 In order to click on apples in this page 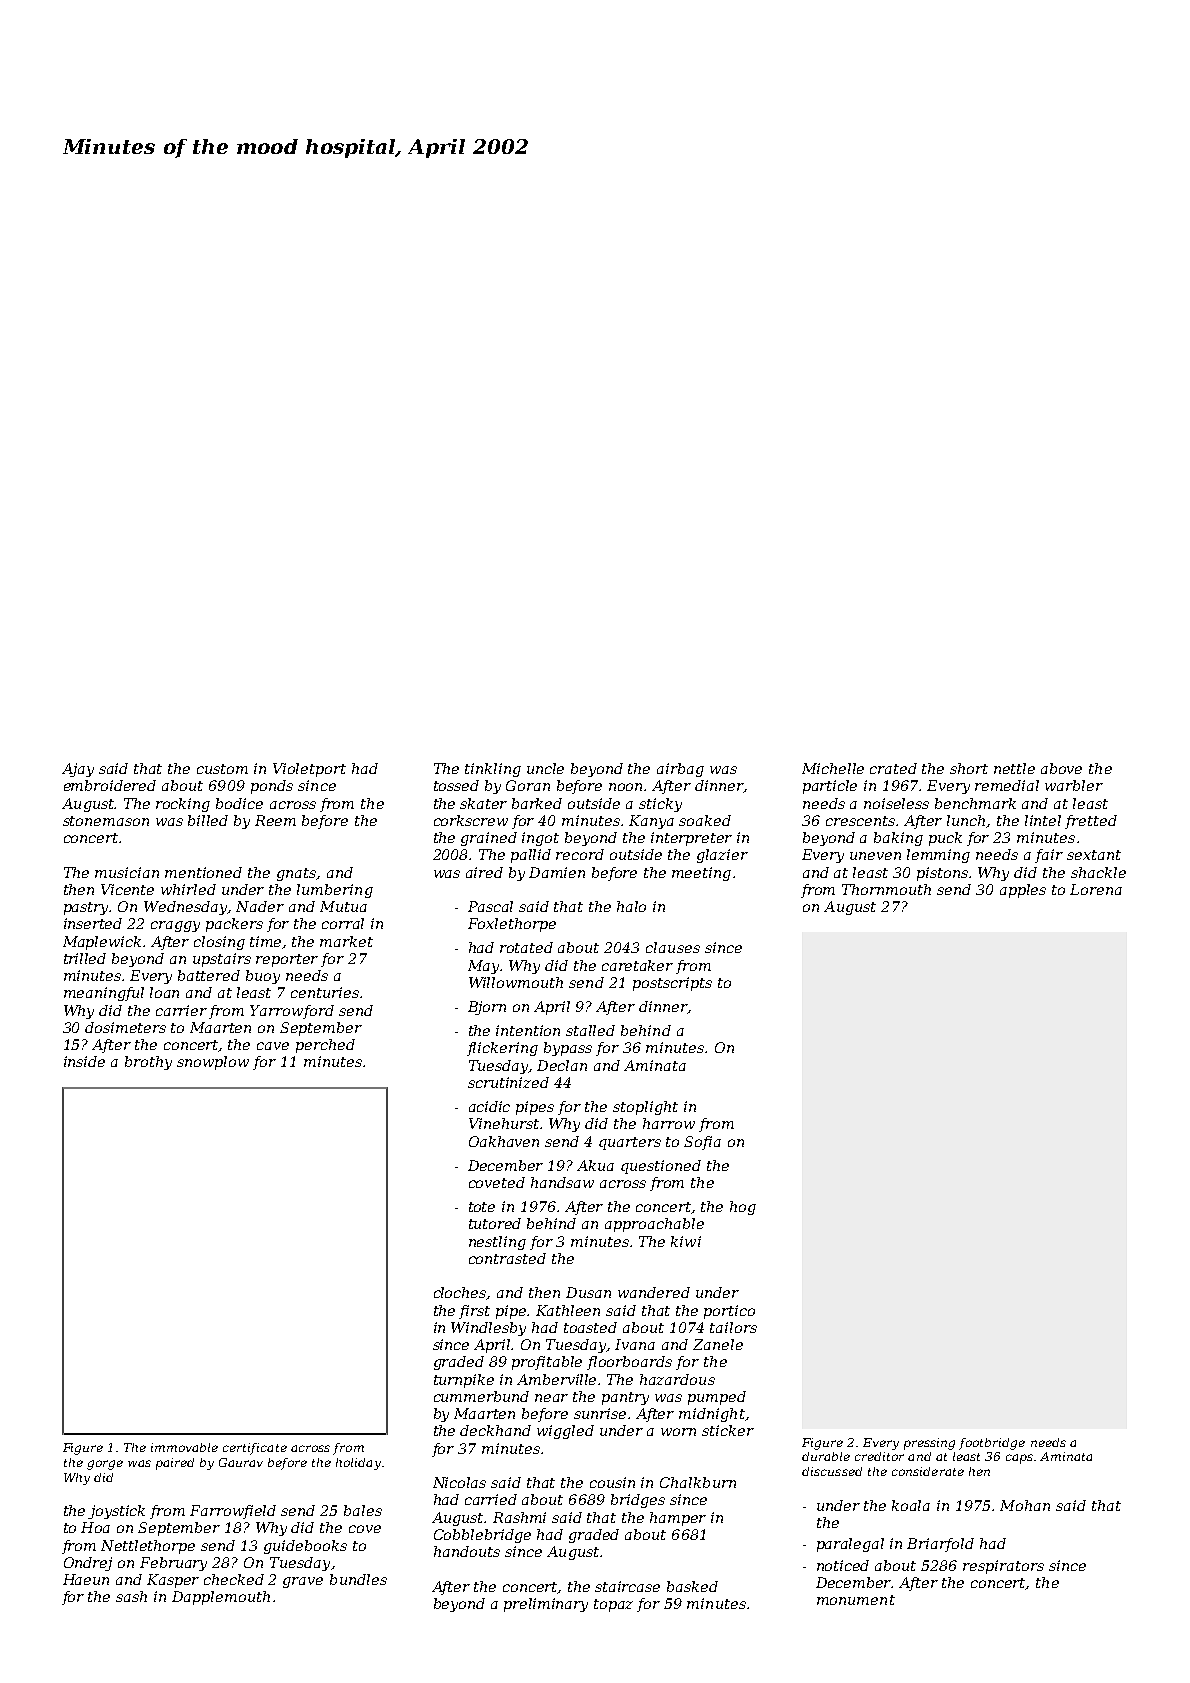, I will do `click(1023, 891)`.
